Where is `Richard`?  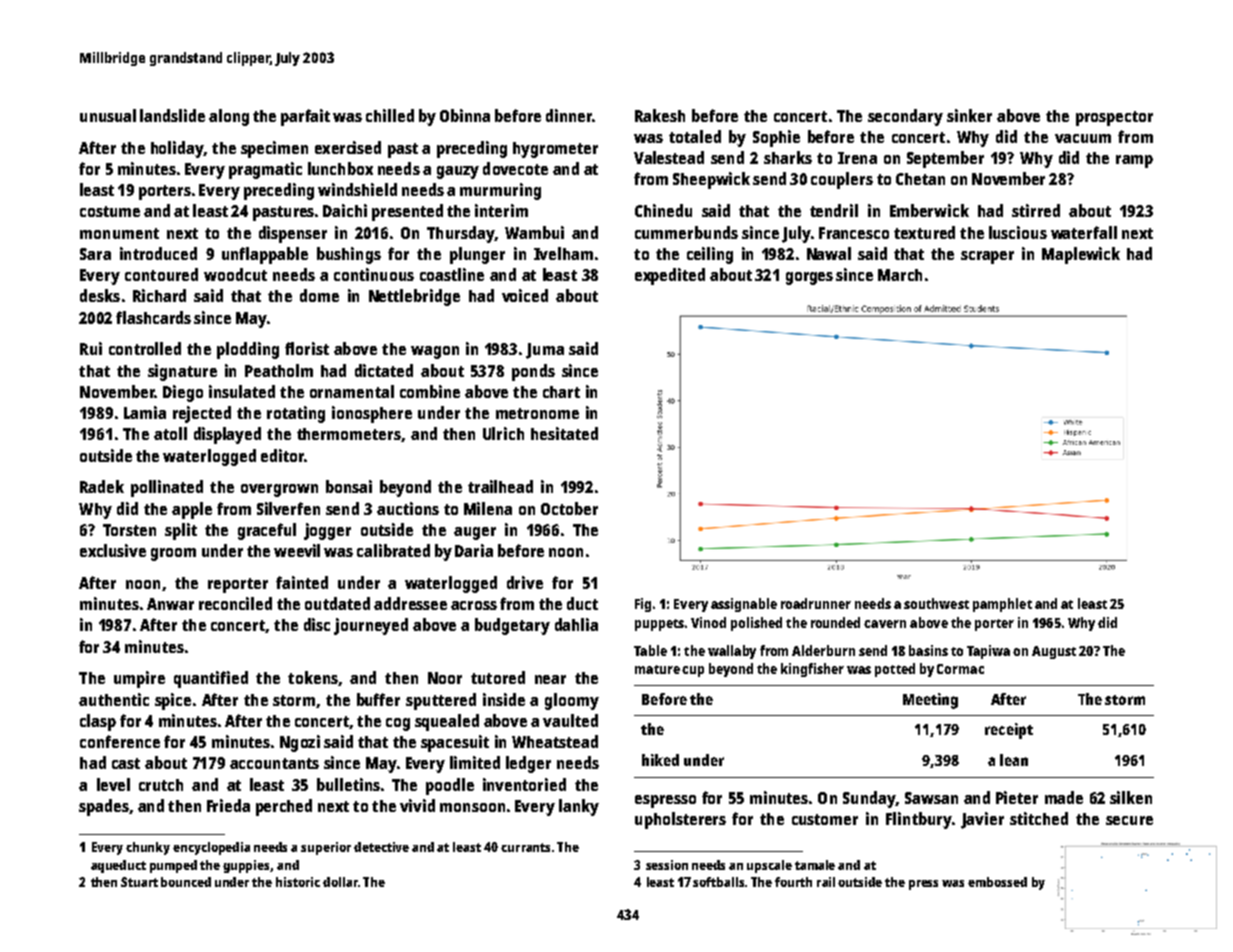
Richard is located at coordinates (159, 295).
